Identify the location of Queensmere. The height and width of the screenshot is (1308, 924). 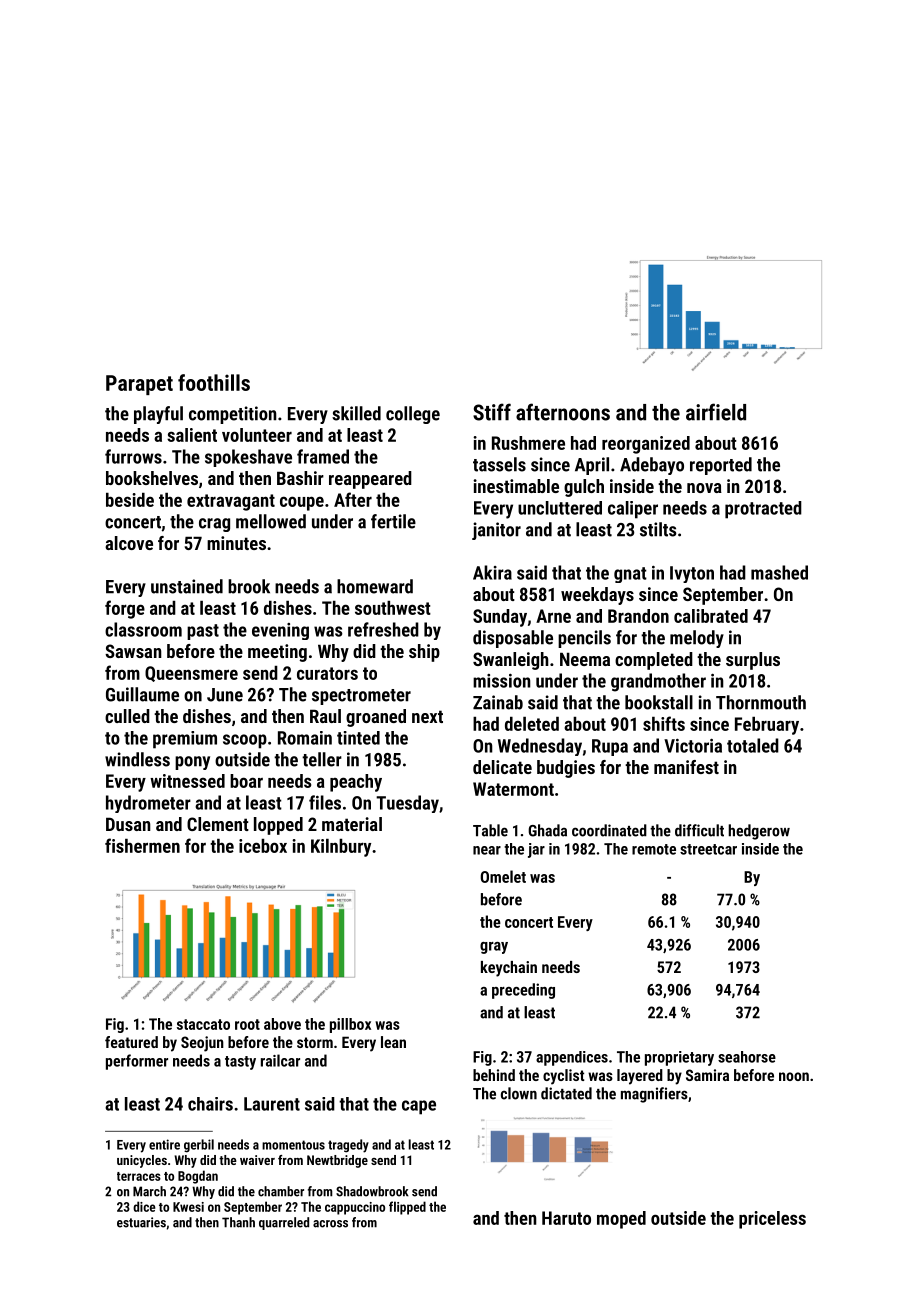
(191, 674).
